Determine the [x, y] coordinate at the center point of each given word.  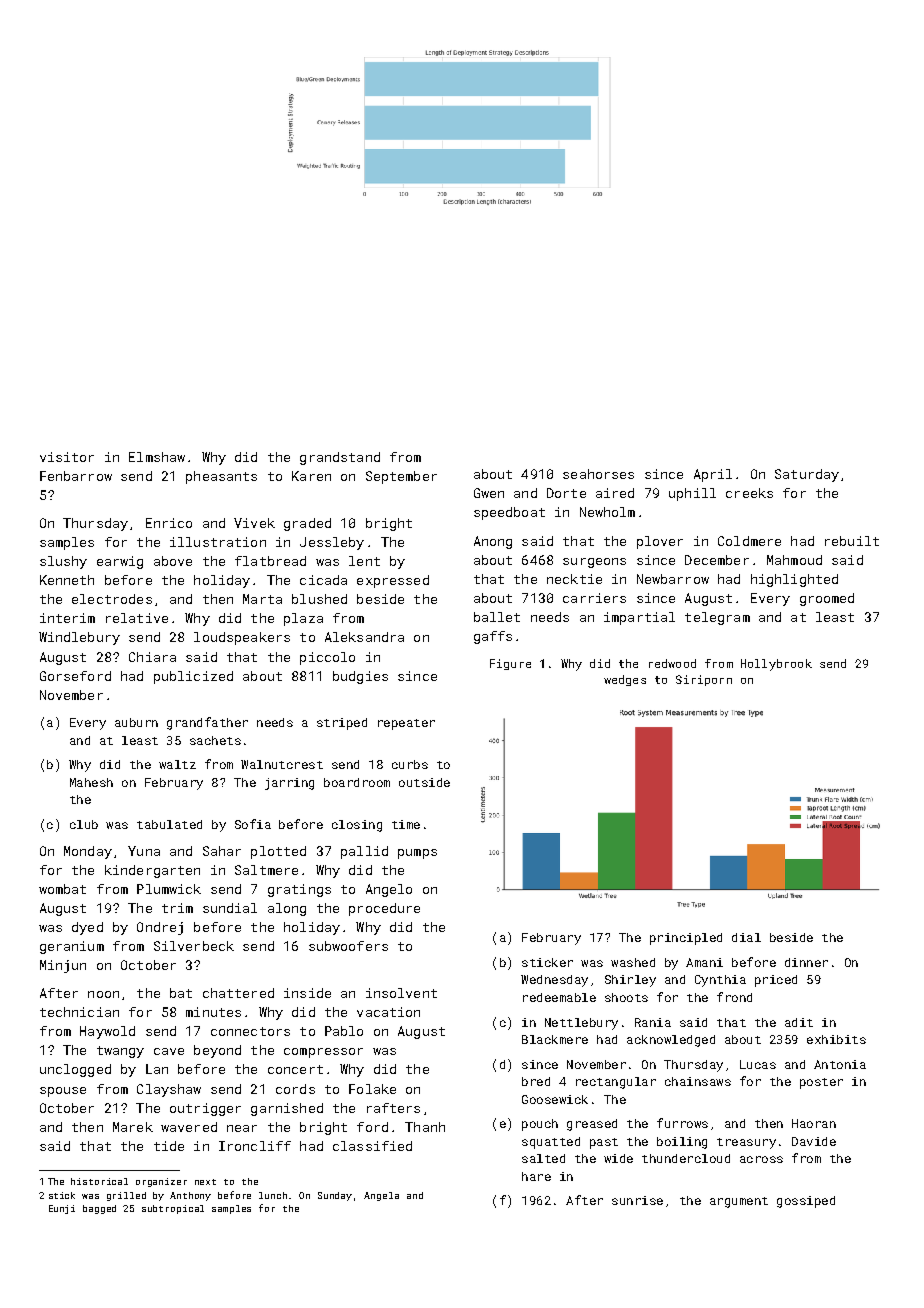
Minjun [63, 966]
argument [739, 1202]
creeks [749, 493]
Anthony [190, 1196]
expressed [393, 581]
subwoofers [348, 946]
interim [67, 618]
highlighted [794, 580]
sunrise [637, 1200]
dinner [806, 962]
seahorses [598, 474]
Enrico [169, 523]
